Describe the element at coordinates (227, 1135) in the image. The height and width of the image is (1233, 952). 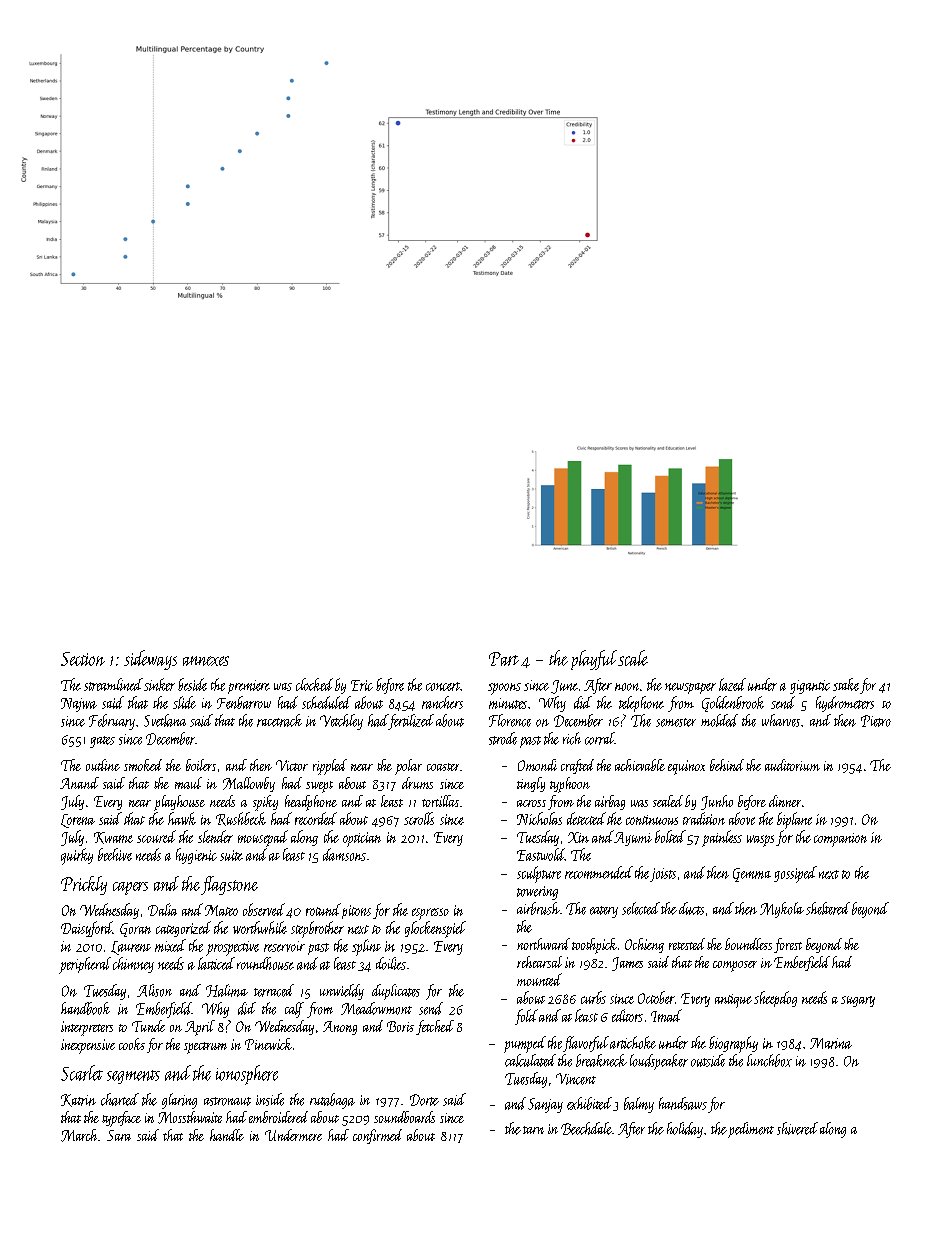
I see `handle` at that location.
